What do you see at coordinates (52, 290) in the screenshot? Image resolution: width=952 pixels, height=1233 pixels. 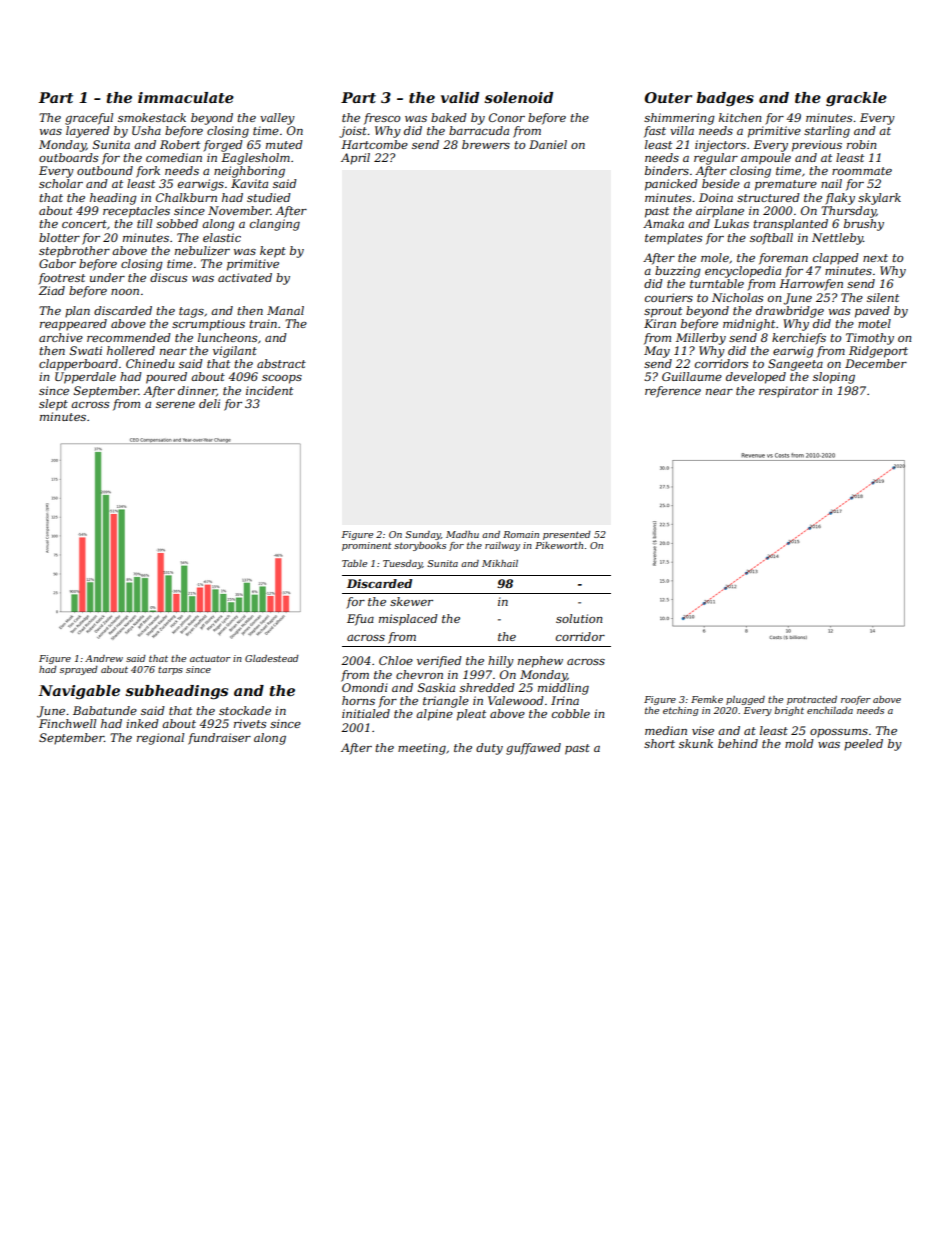 I see `Ziad` at bounding box center [52, 290].
